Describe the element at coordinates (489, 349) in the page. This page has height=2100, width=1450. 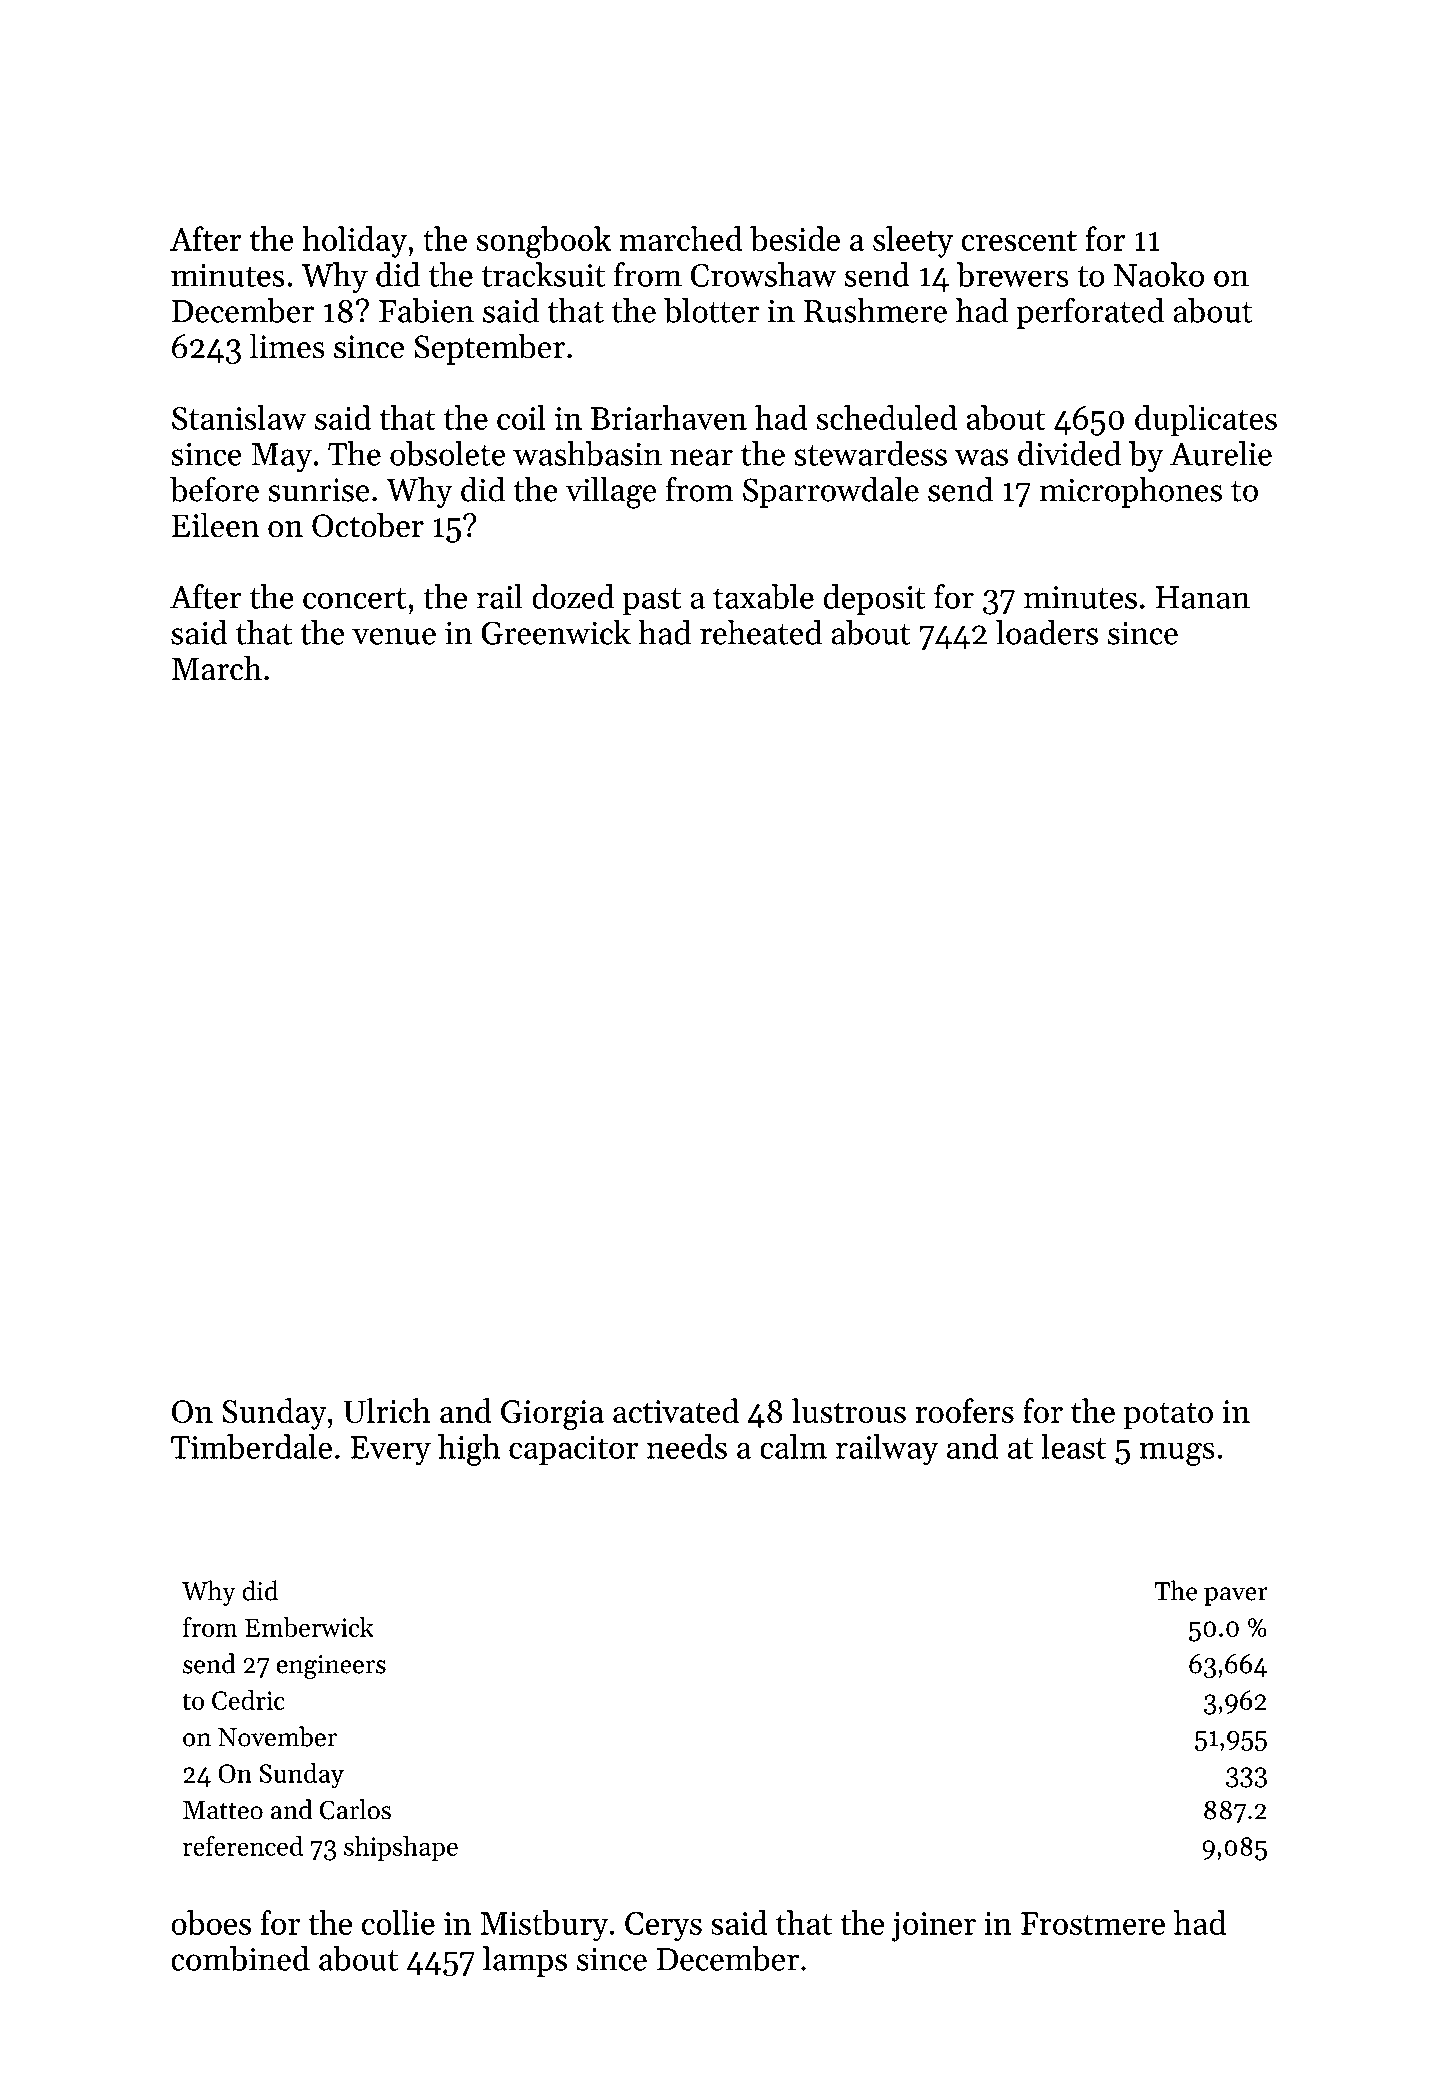
I see `September` at that location.
